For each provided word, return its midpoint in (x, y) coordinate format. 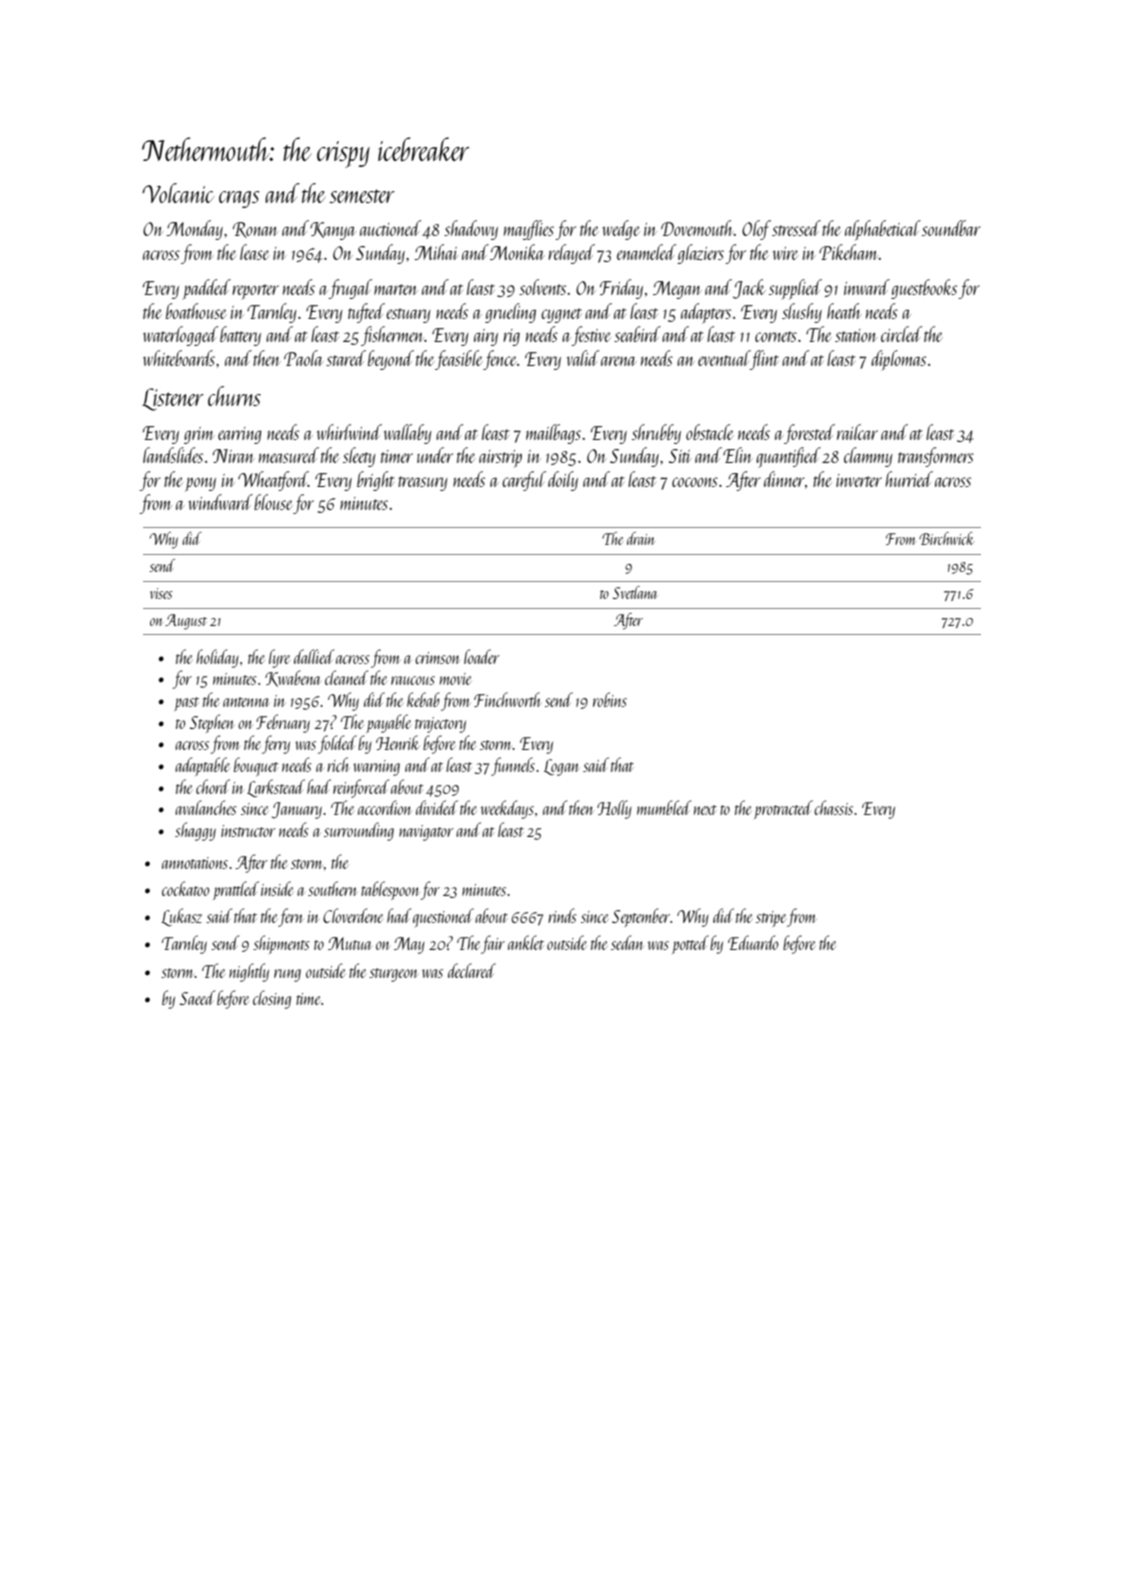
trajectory (440, 725)
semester (362, 196)
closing (272, 999)
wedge (620, 230)
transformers (936, 457)
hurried (909, 479)
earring (240, 435)
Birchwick (946, 538)
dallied (314, 656)
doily (563, 481)
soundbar (951, 228)
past (186, 704)
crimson (437, 658)
